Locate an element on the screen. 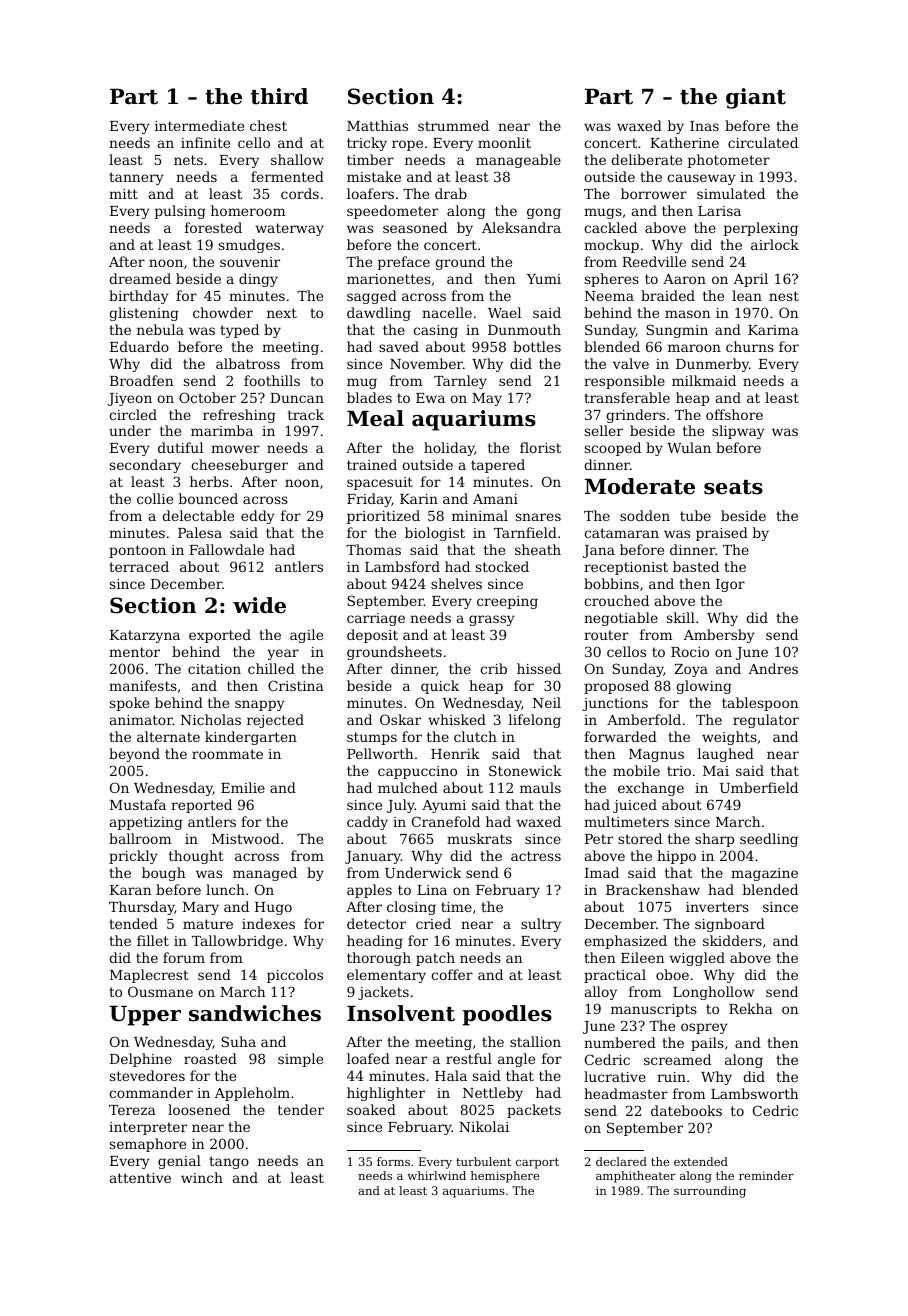  negotiable is located at coordinates (621, 619).
